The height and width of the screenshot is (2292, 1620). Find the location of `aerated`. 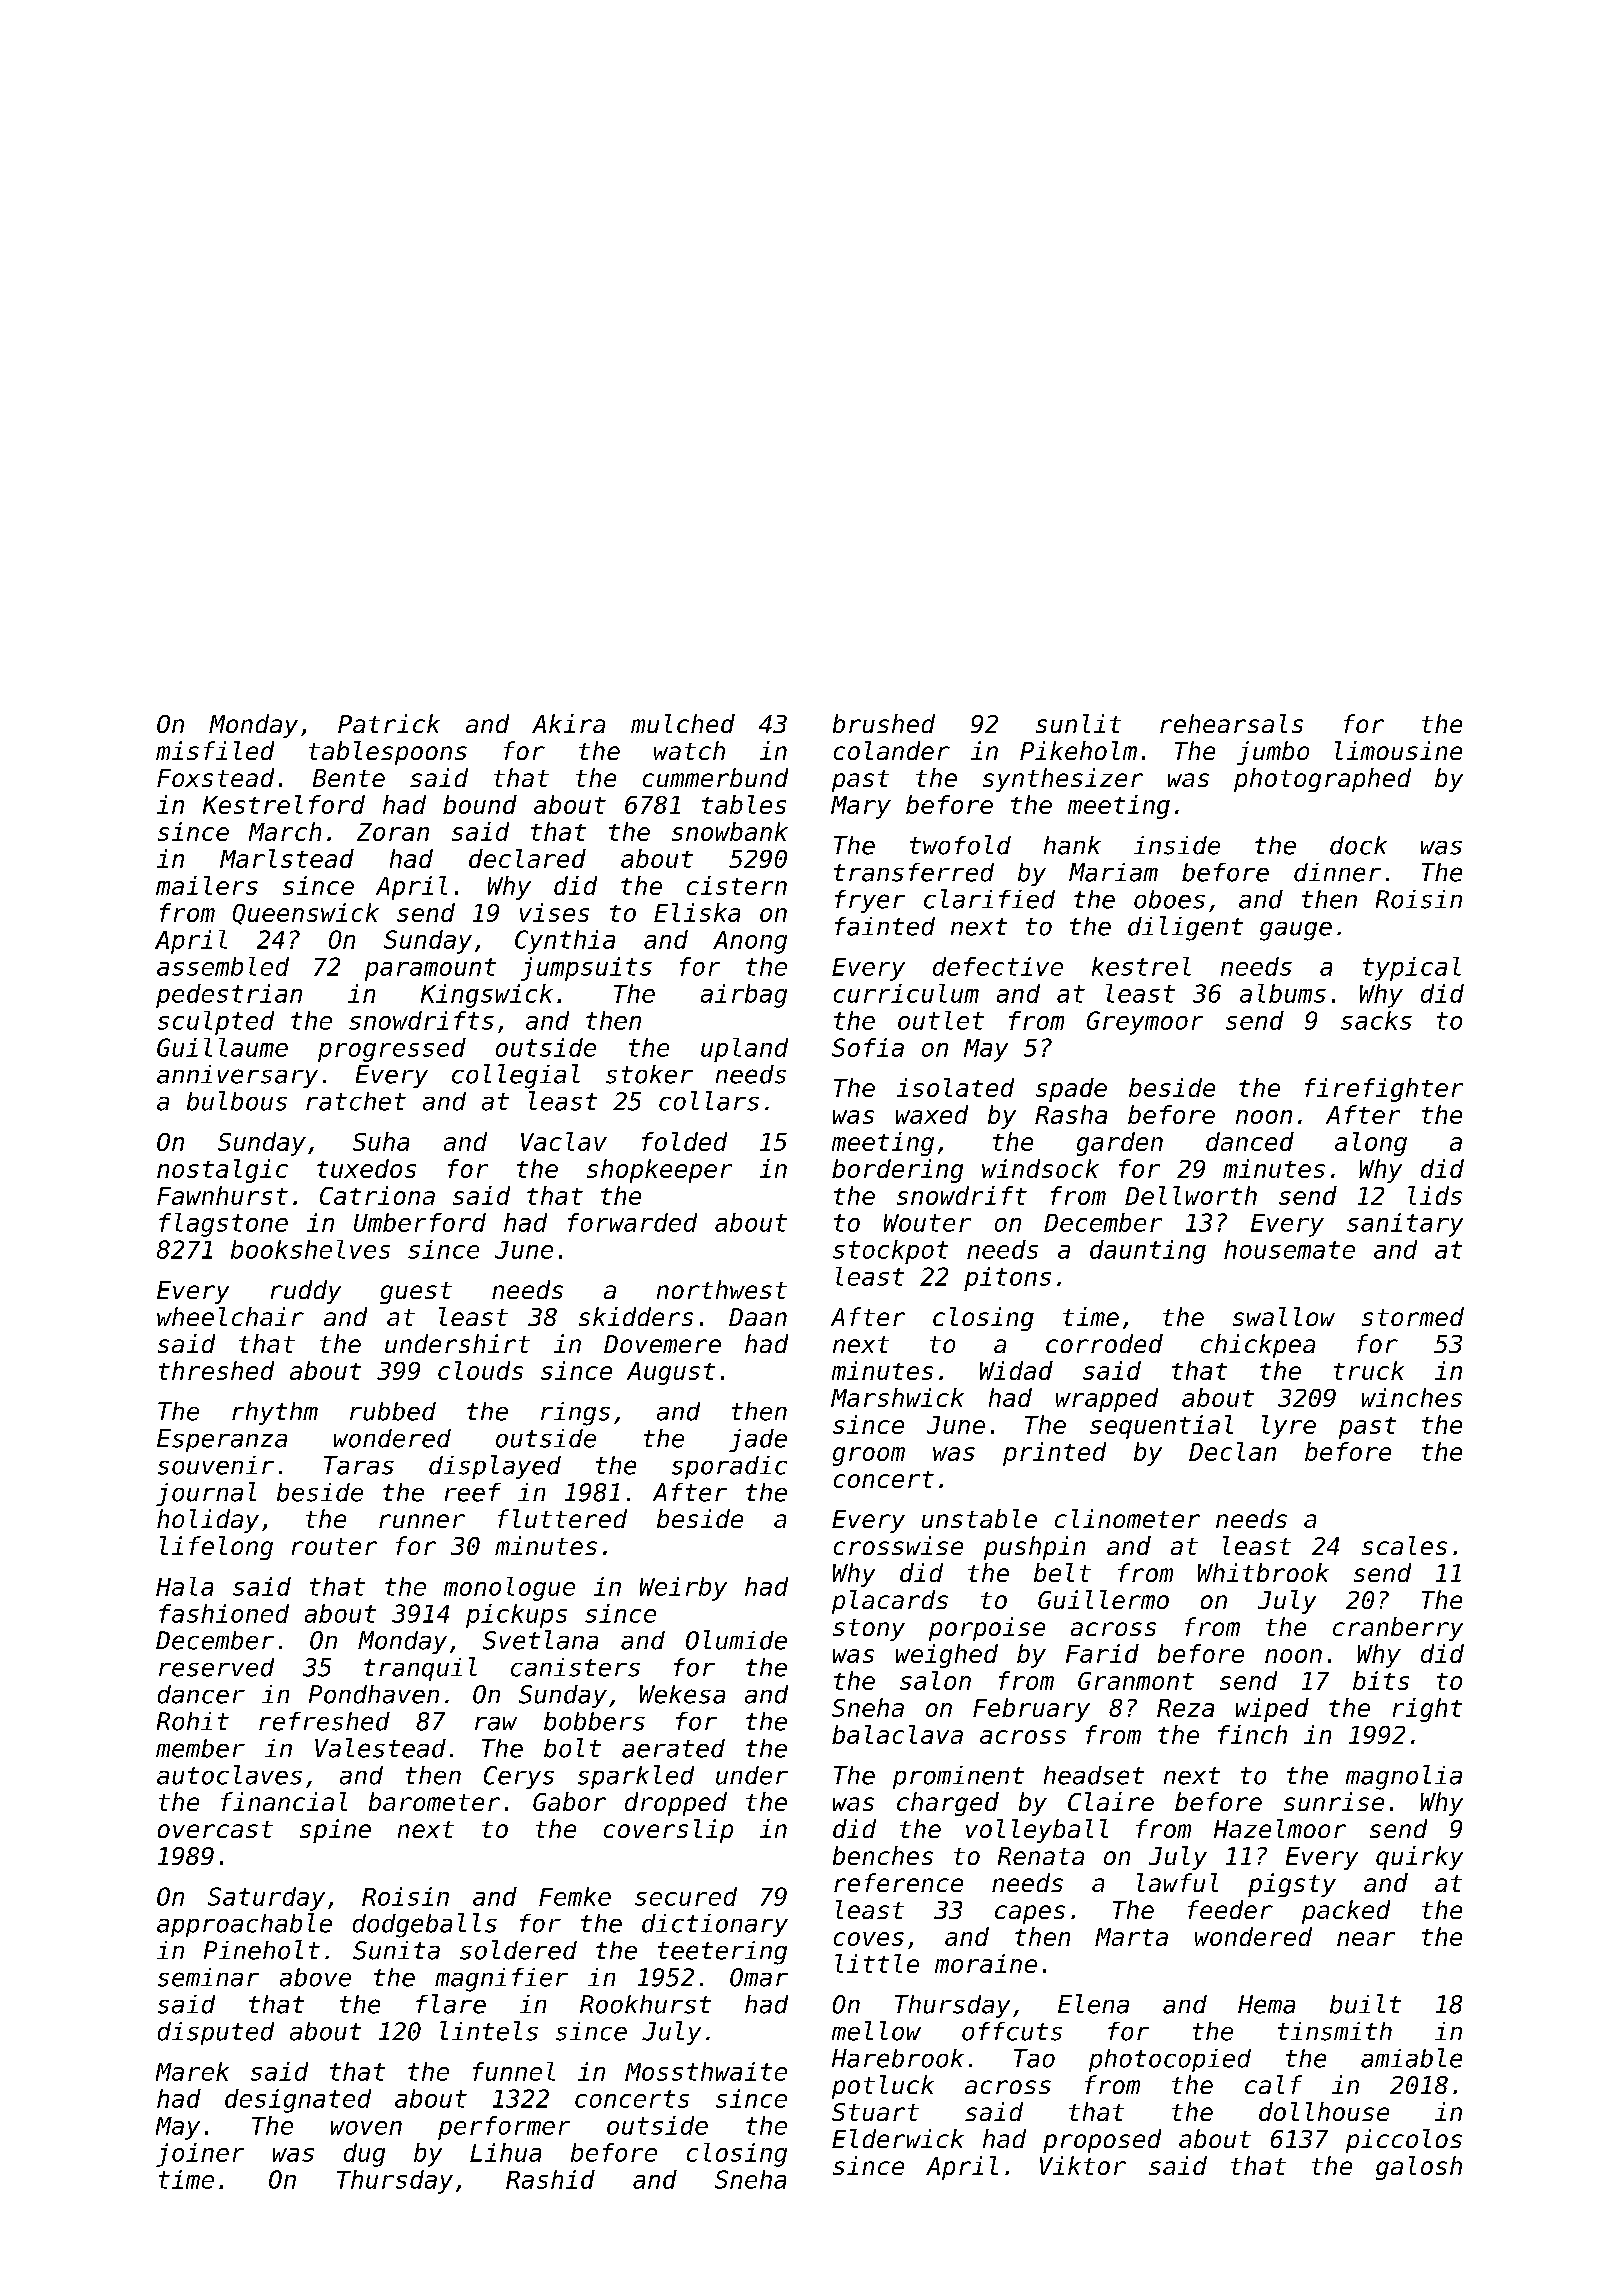

aerated is located at coordinates (673, 1748).
